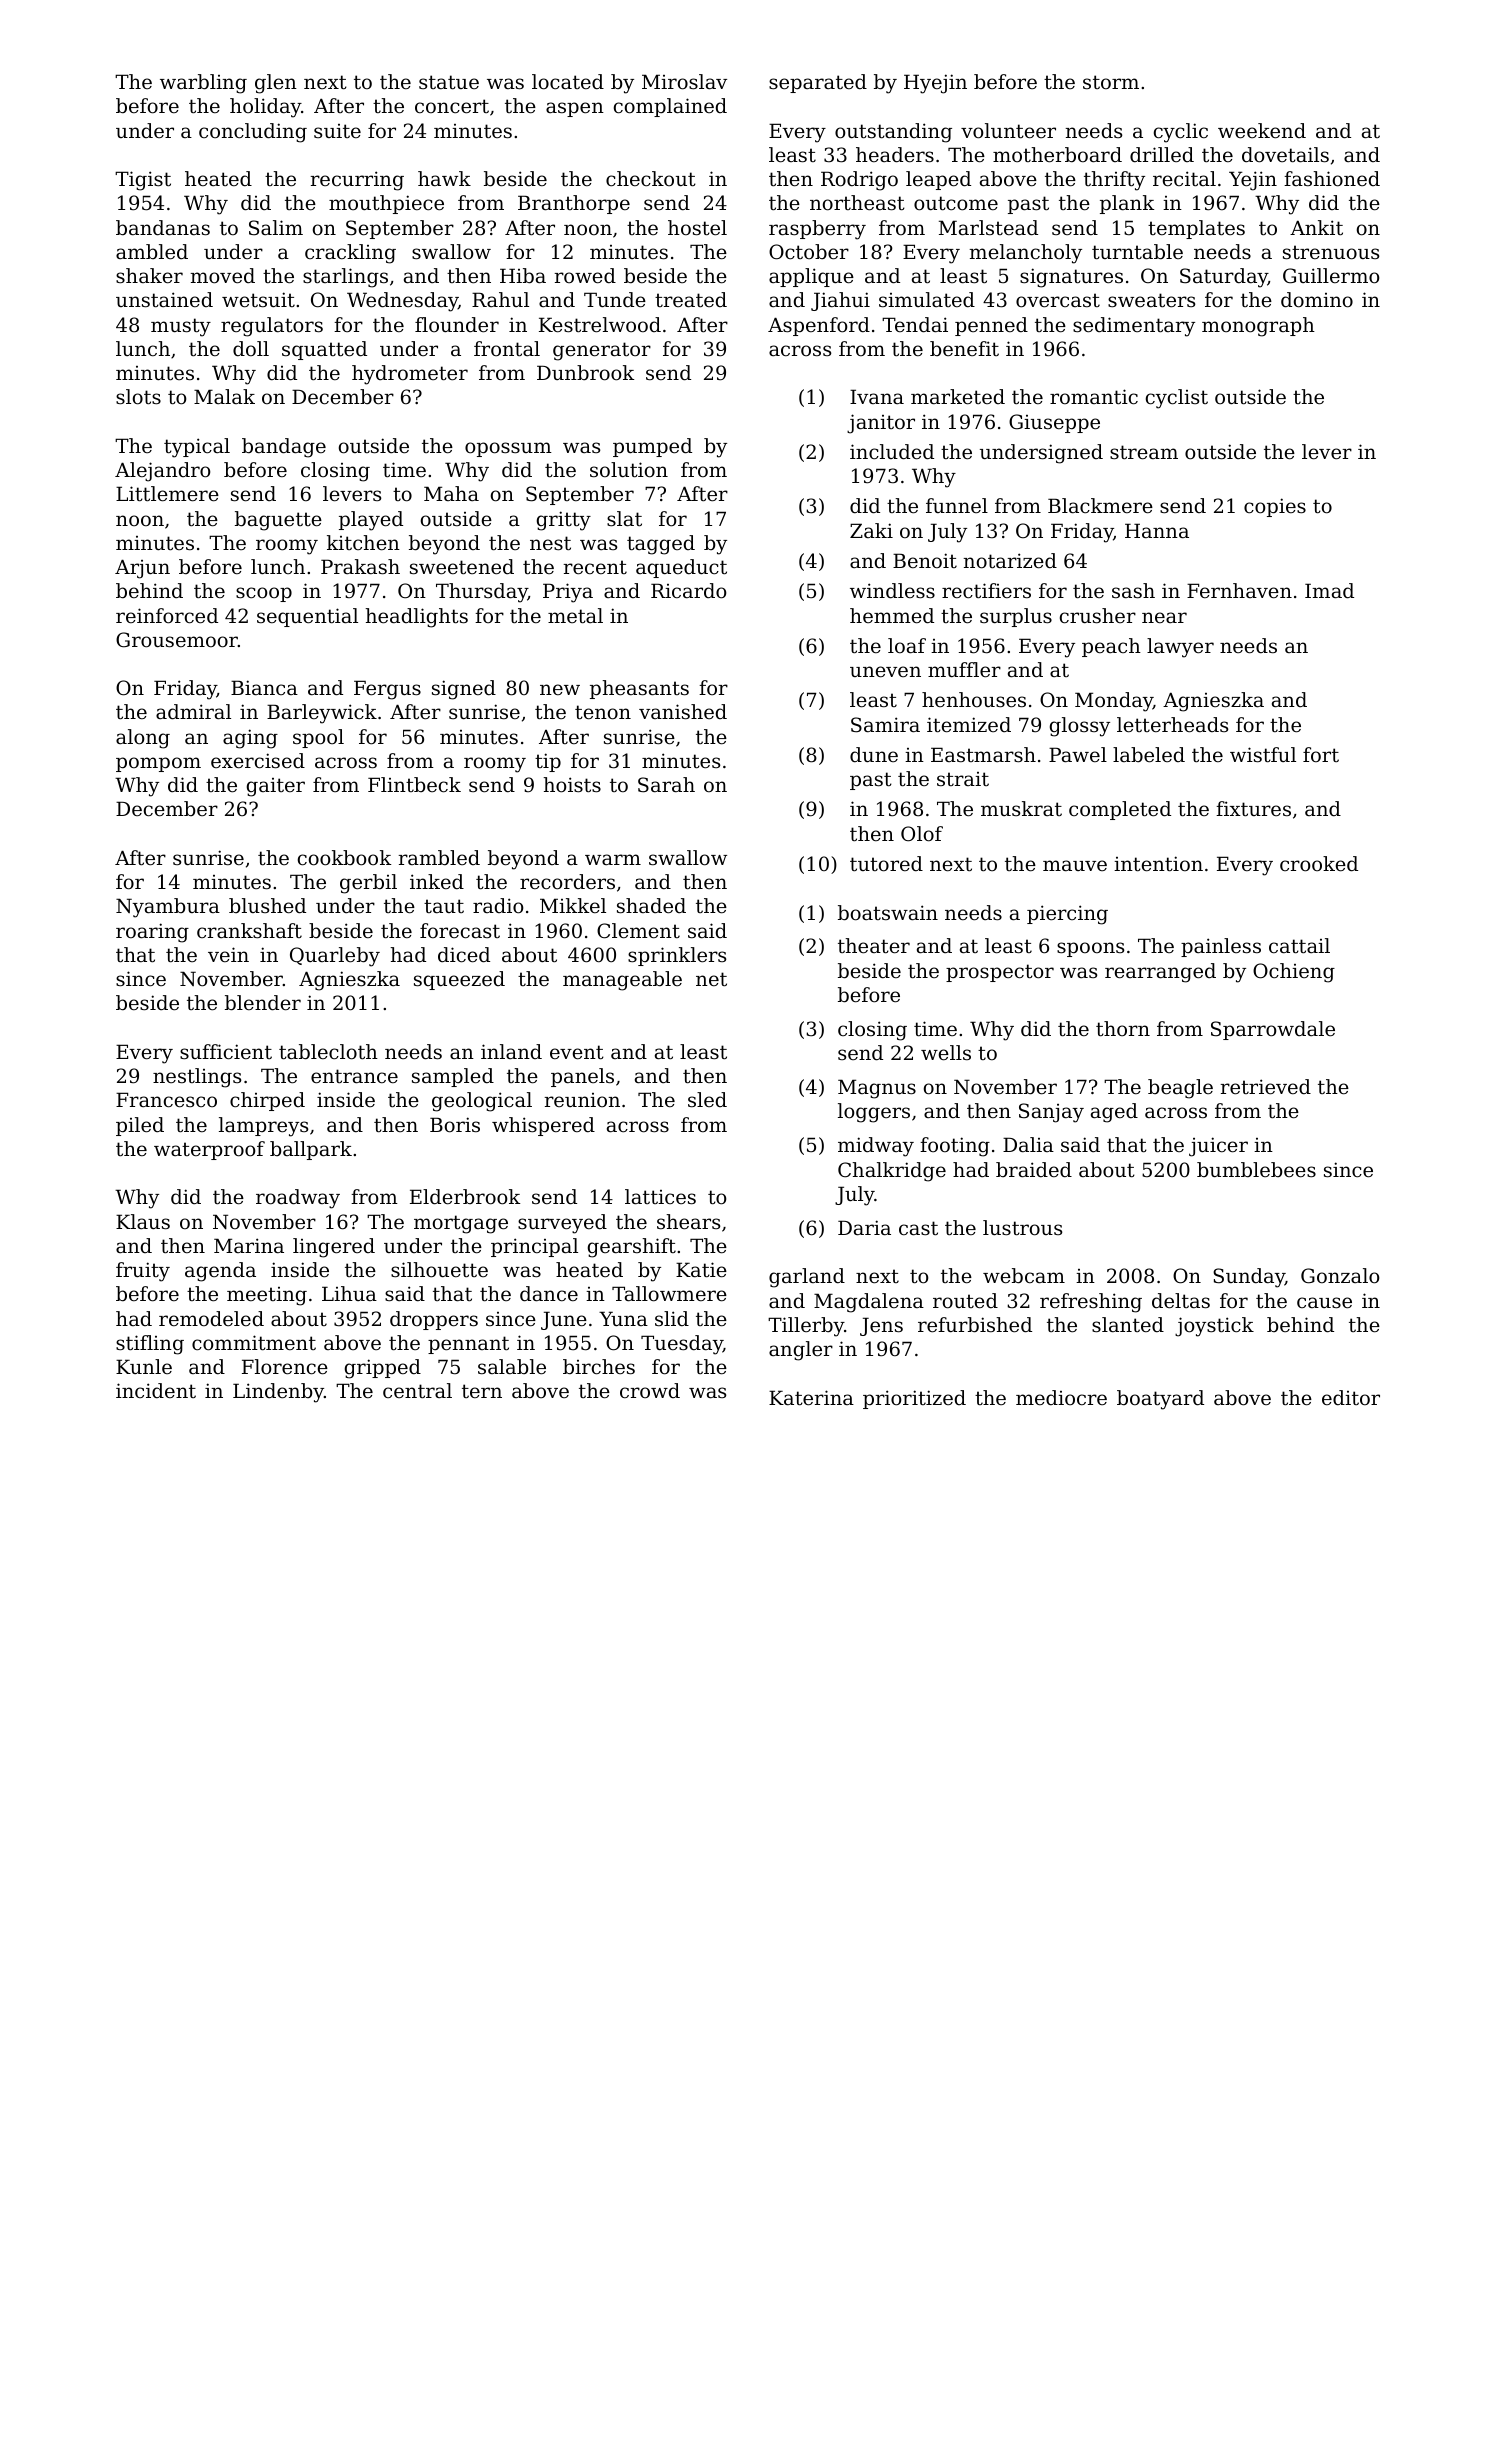 Image resolution: width=1496 pixels, height=2464 pixels. Describe the element at coordinates (461, 1224) in the screenshot. I see `mortgage` at that location.
